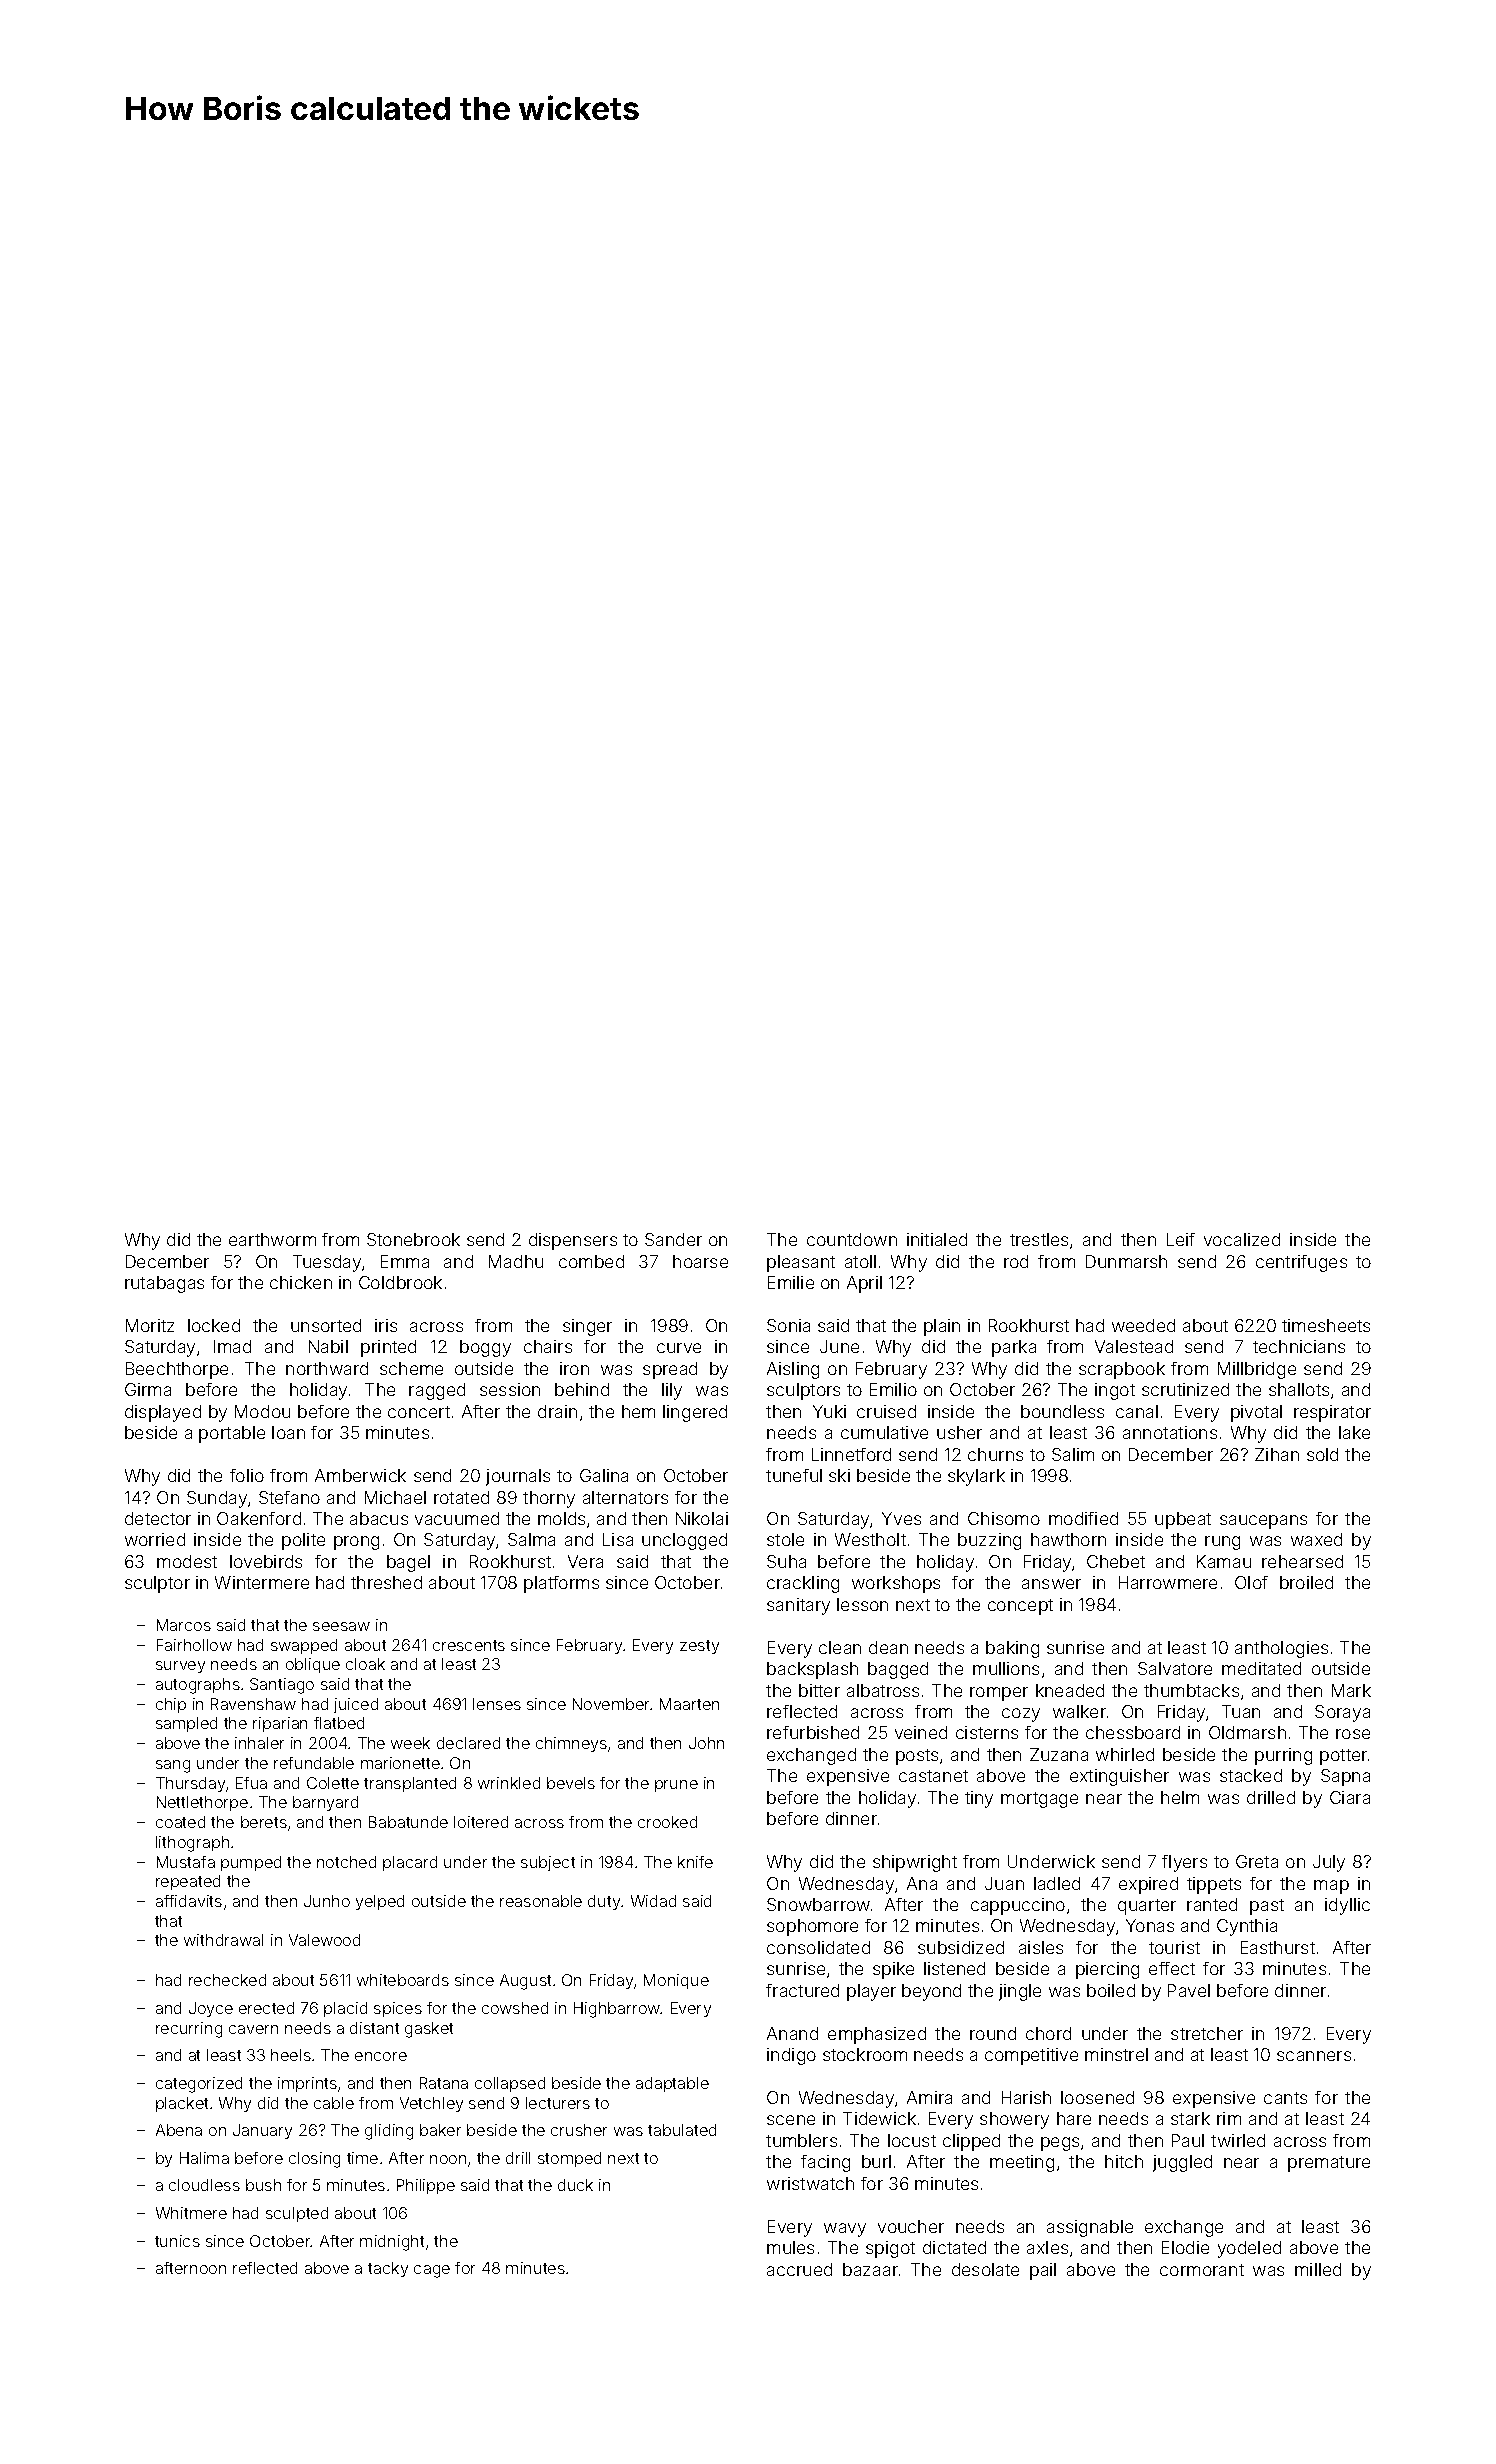  I want to click on northward, so click(327, 1368).
